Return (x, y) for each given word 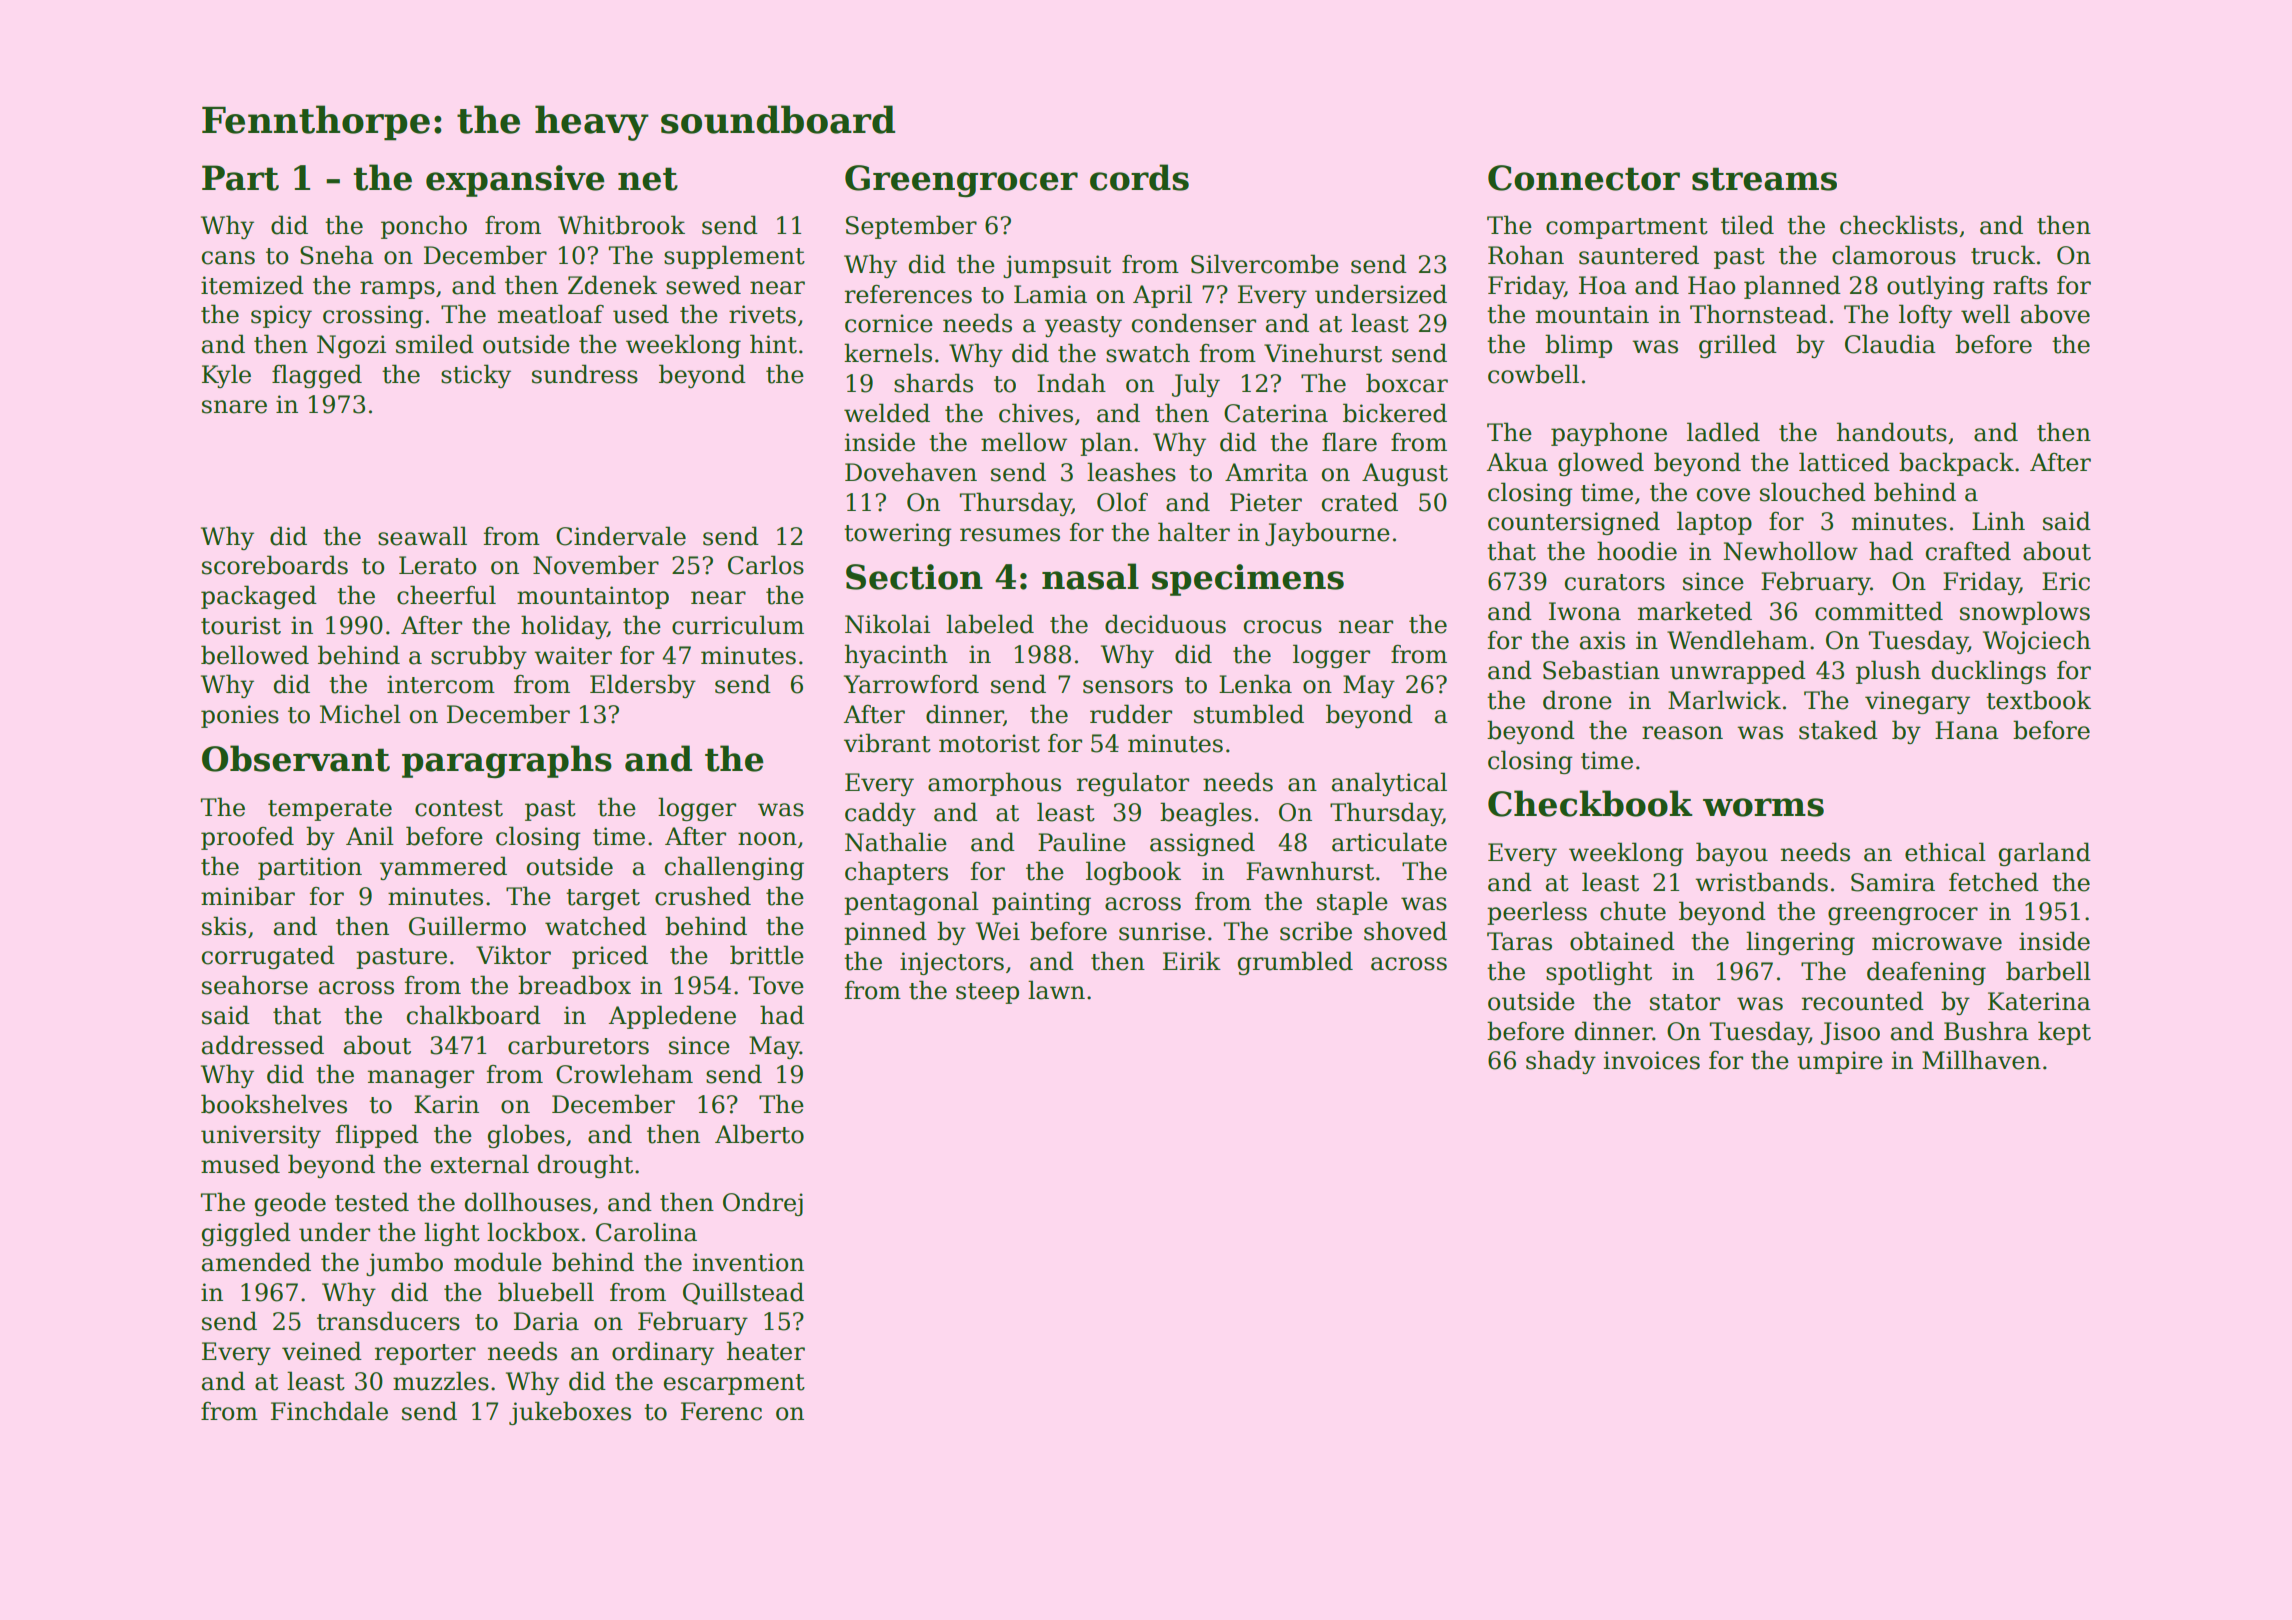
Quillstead (743, 1293)
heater (766, 1351)
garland (2045, 854)
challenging (734, 868)
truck (2003, 255)
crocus (1283, 627)
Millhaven (1981, 1060)
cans (228, 258)
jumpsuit (1057, 266)
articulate (1389, 842)
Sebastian (1601, 670)
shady (1561, 1062)
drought (585, 1166)
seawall (422, 536)
